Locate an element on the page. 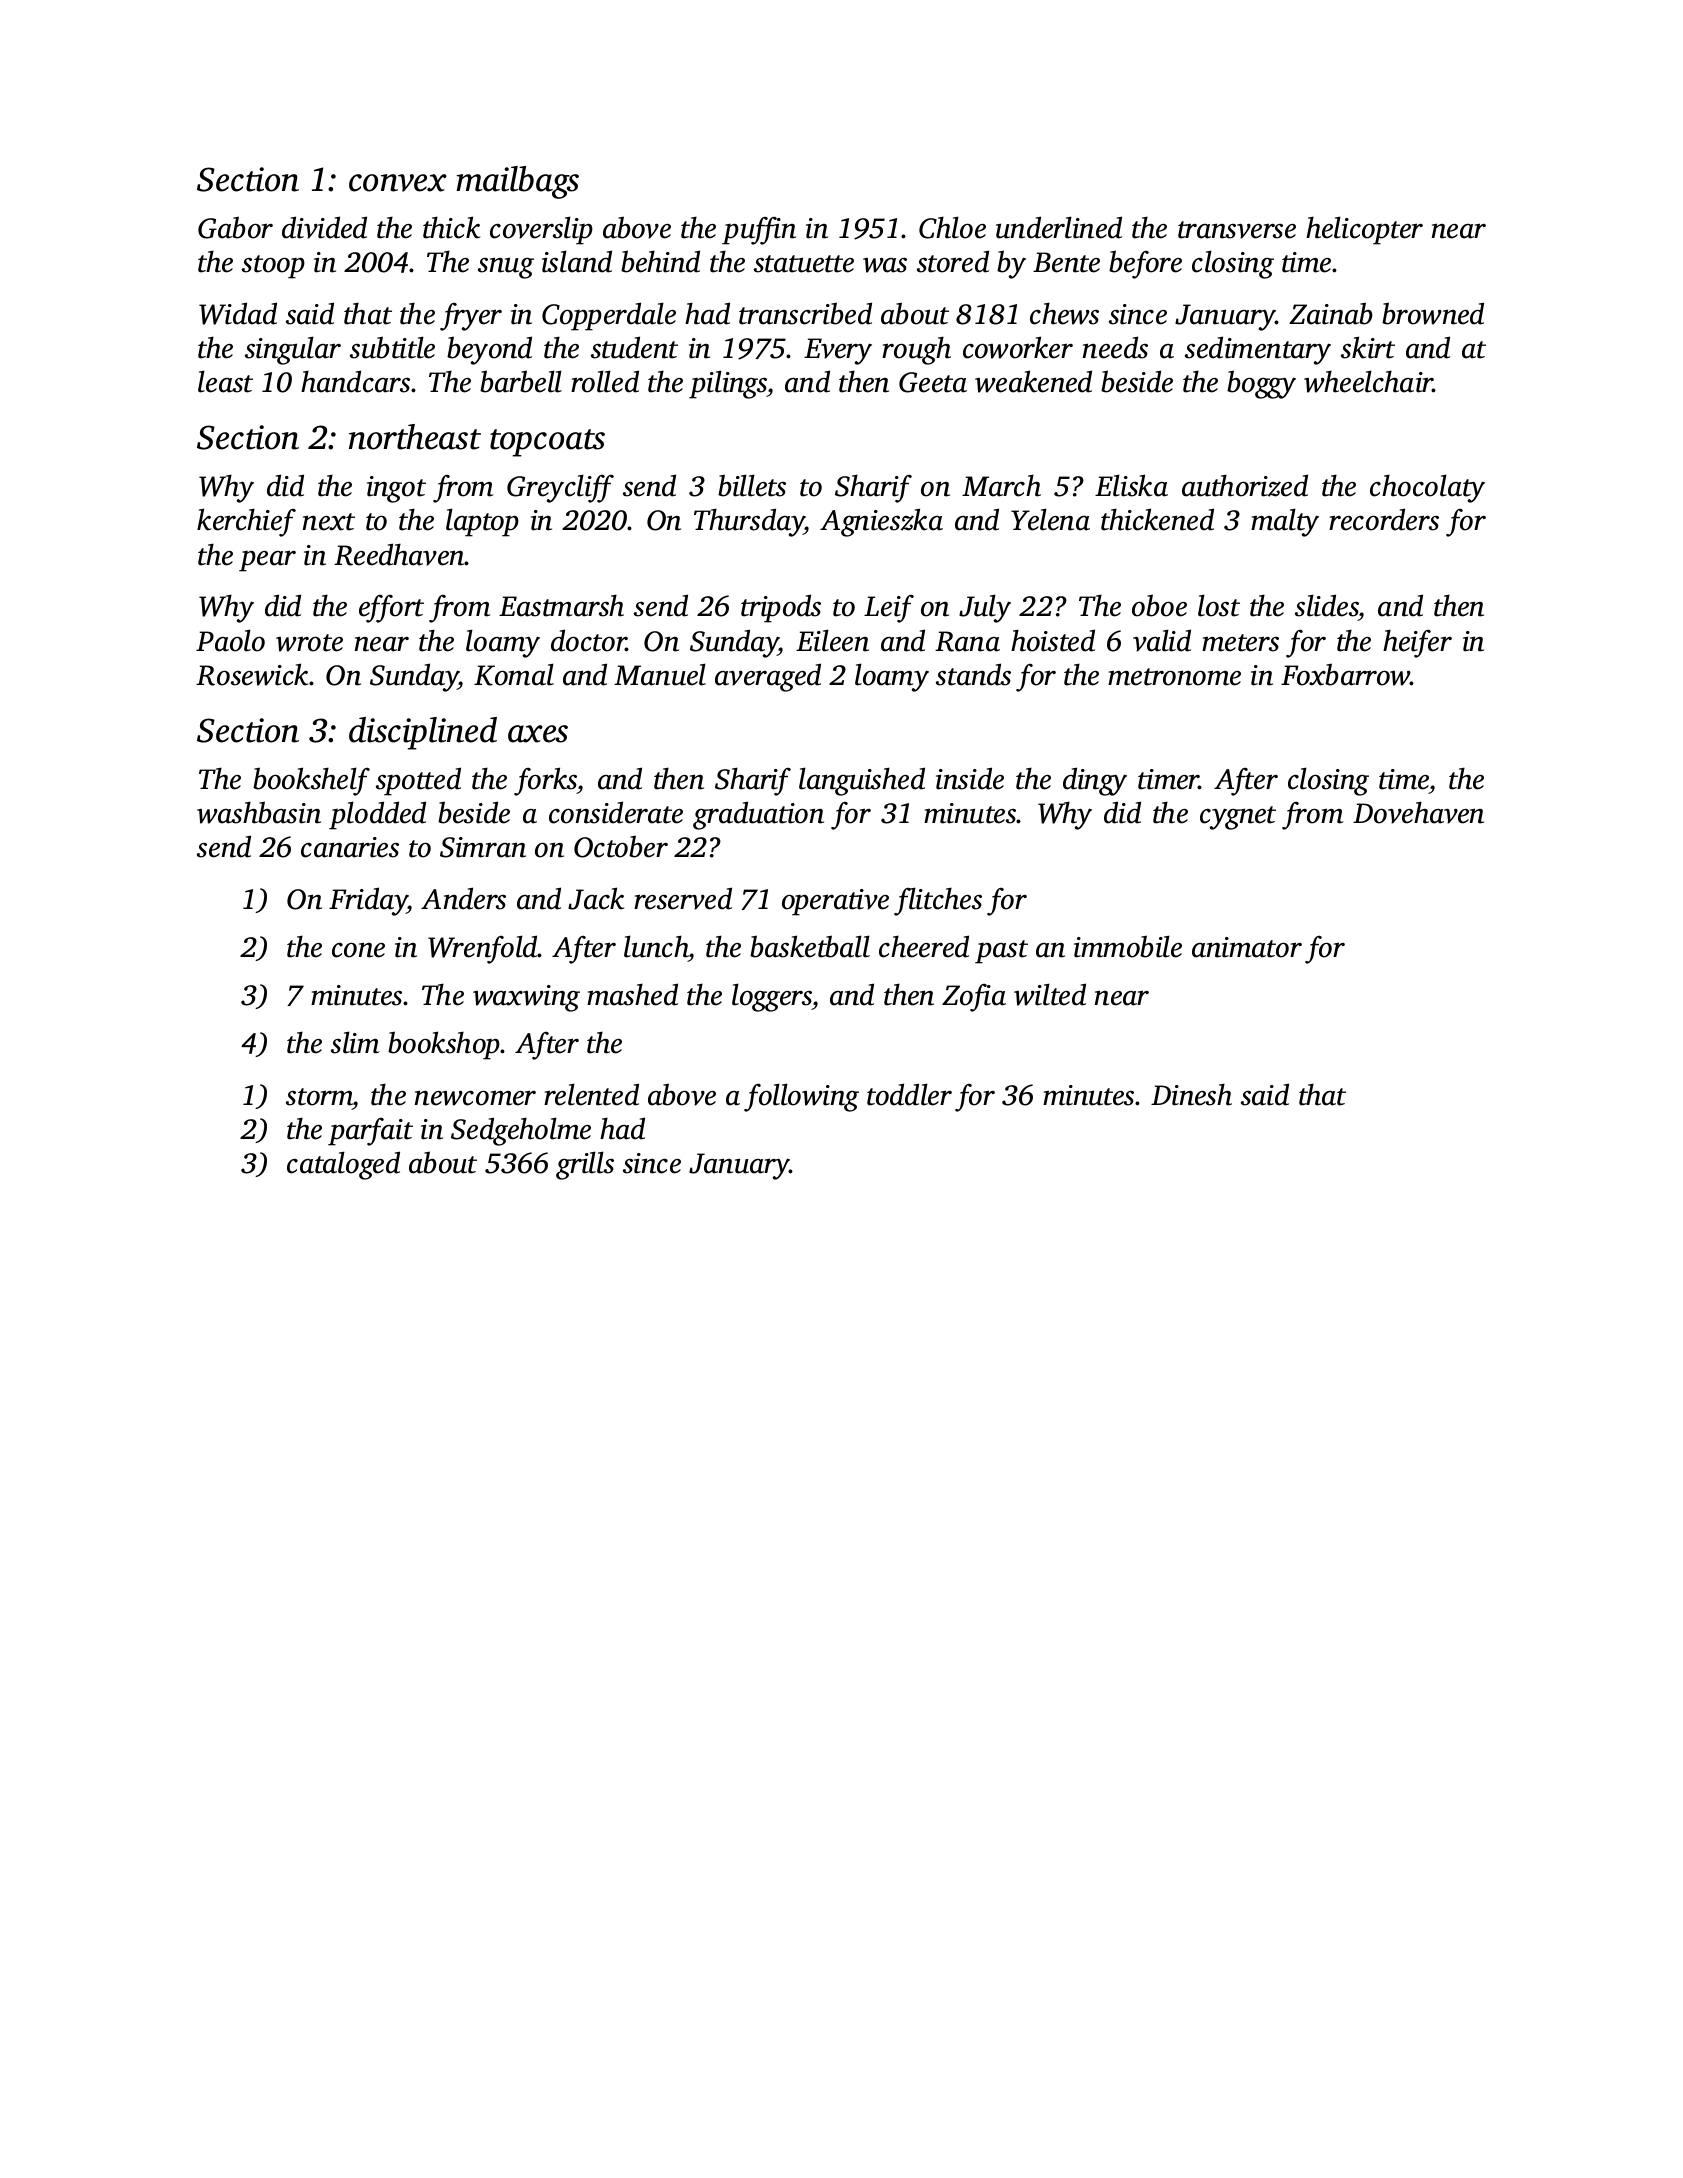 The height and width of the image is (2178, 1683). Dovehaven is located at coordinates (1418, 812).
